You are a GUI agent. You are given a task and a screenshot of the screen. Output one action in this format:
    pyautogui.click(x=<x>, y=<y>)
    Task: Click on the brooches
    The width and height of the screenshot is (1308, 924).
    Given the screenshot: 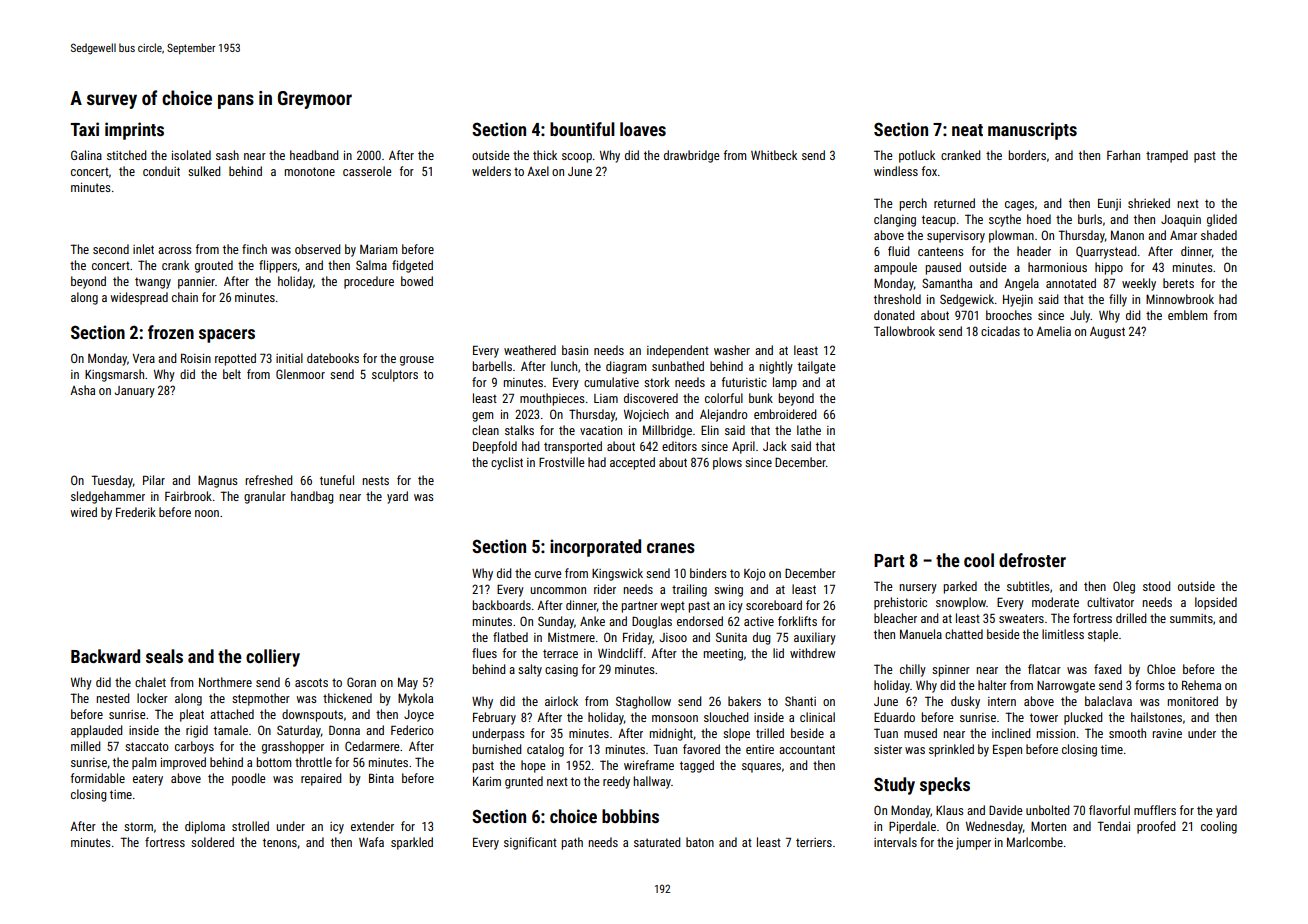 What is the action you would take?
    pyautogui.click(x=1009, y=315)
